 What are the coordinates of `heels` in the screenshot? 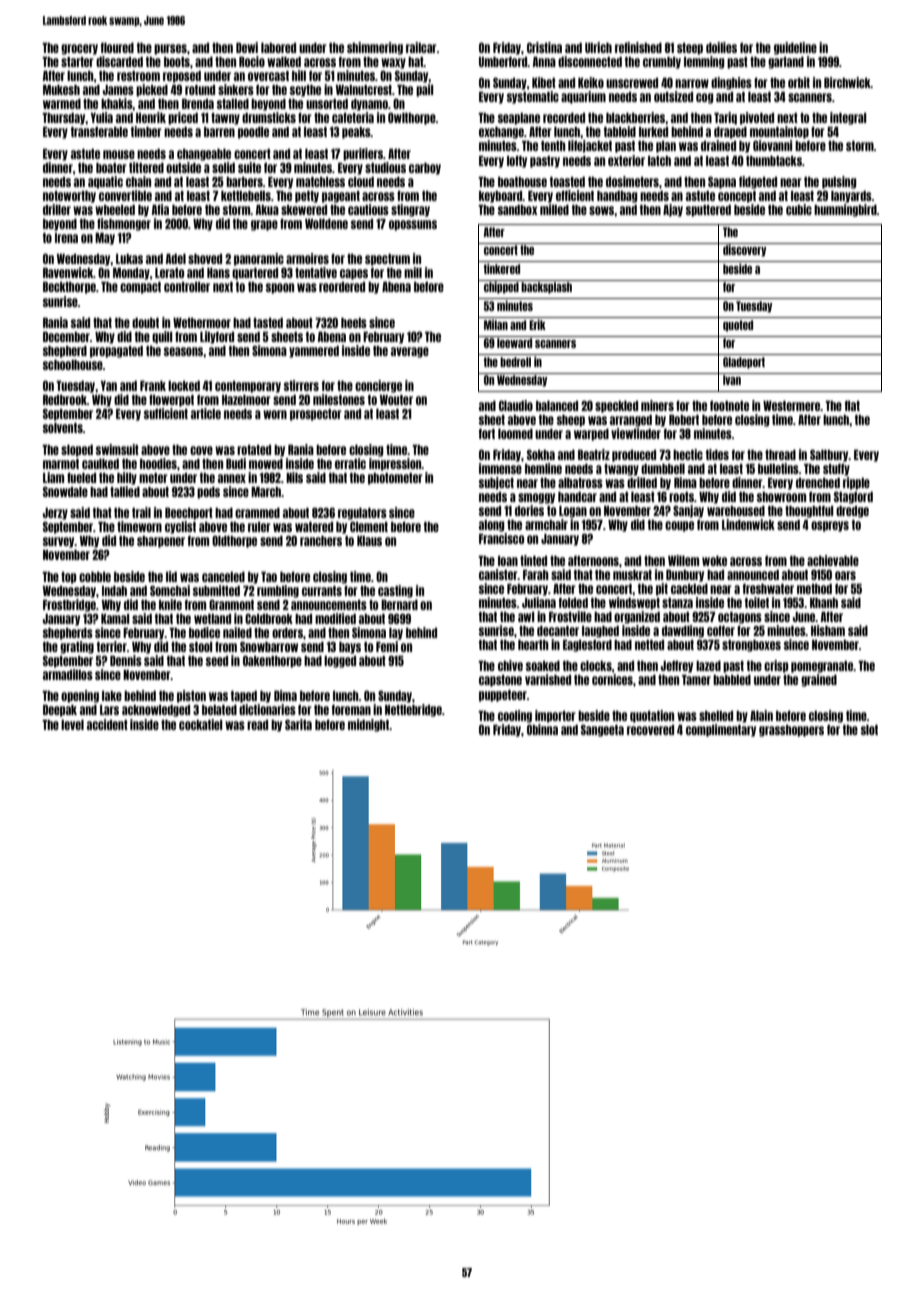 It's located at (354, 323).
